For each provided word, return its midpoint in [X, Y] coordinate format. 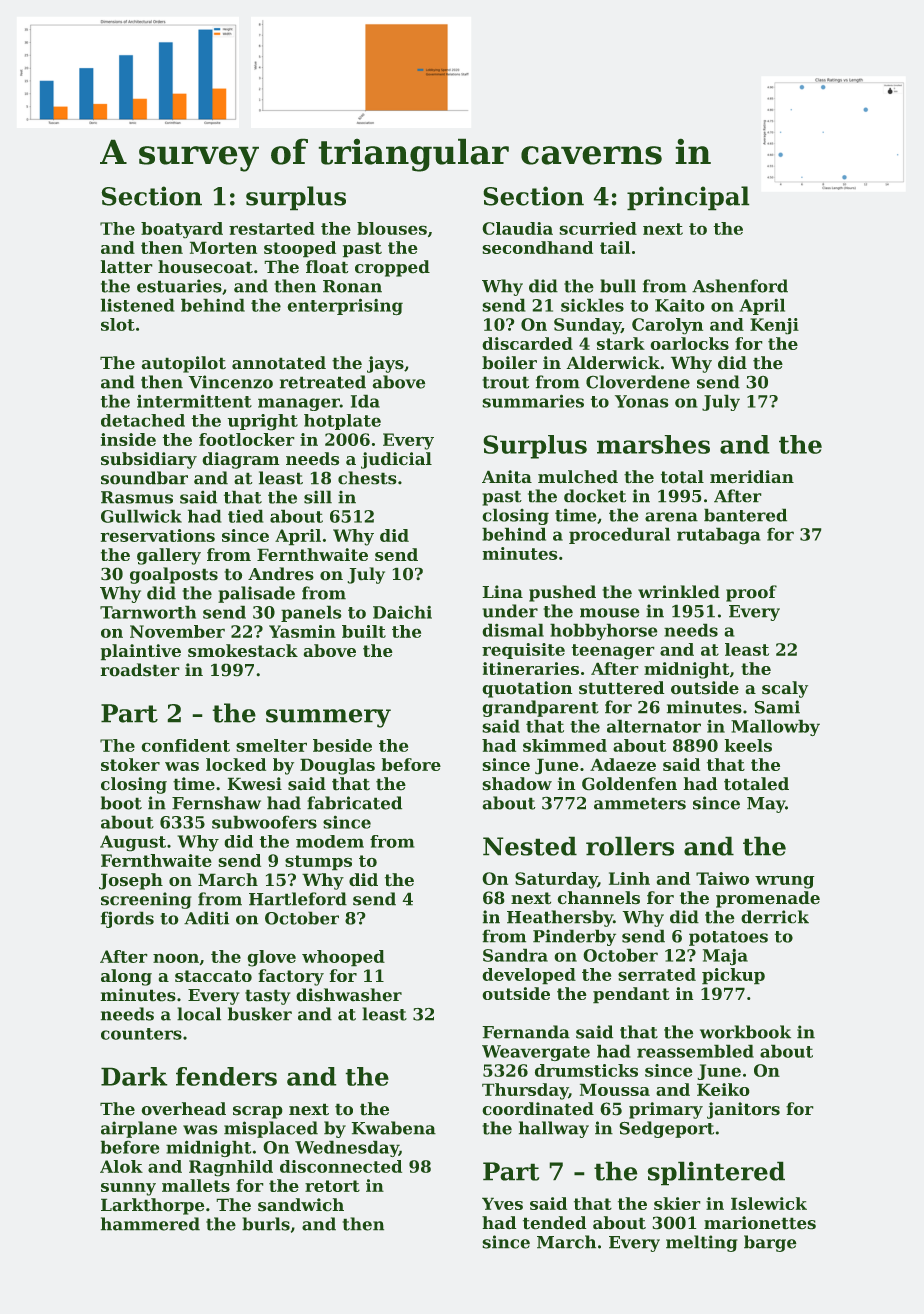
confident [186, 745]
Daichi [402, 612]
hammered [150, 1224]
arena [671, 517]
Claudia [518, 228]
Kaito [679, 305]
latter [126, 266]
